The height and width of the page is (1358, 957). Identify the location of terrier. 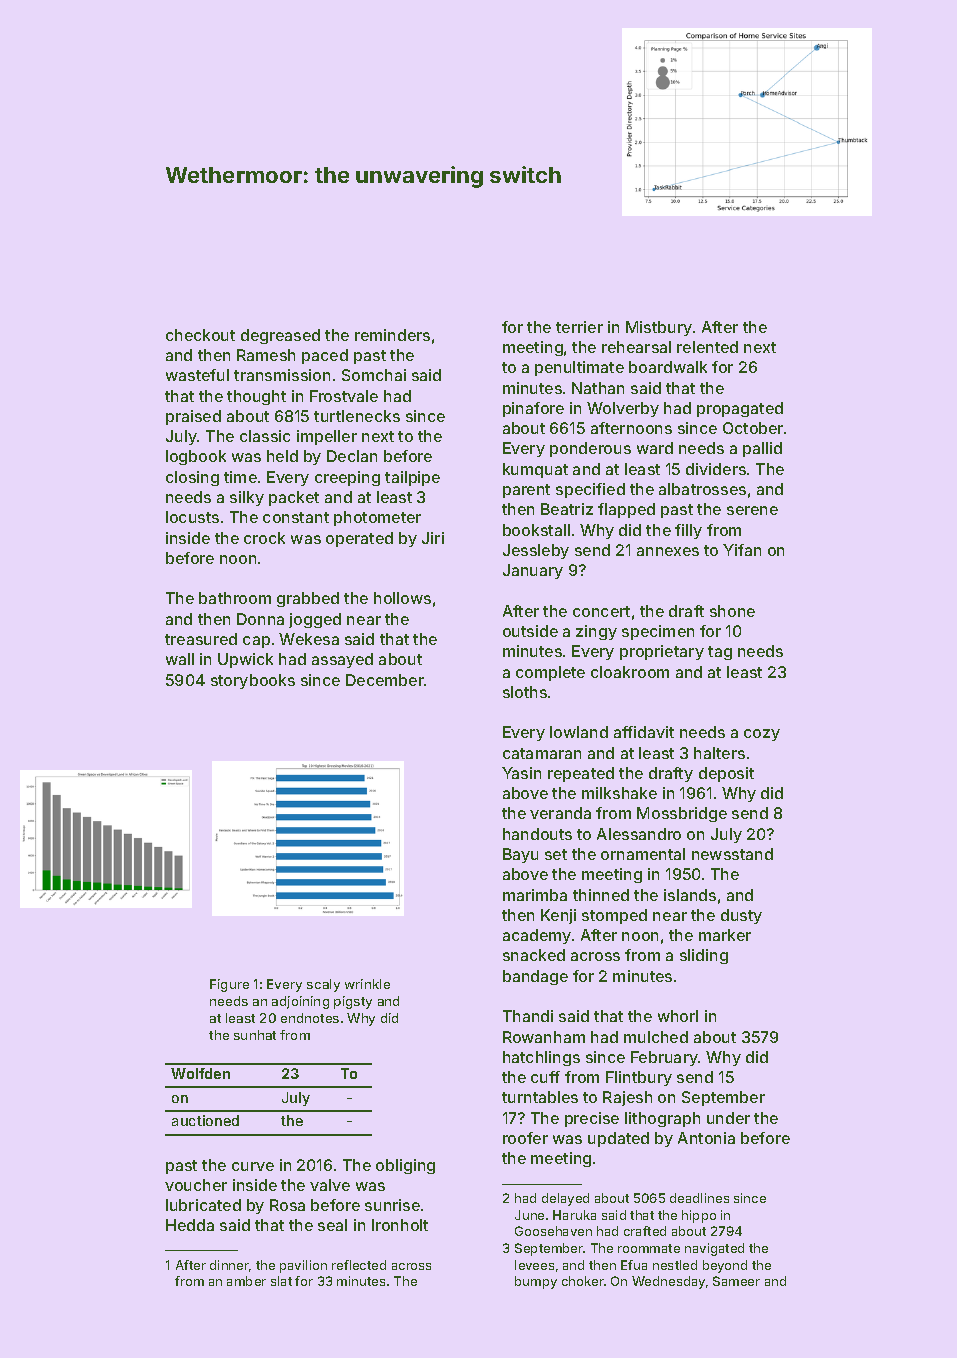
(579, 327).
